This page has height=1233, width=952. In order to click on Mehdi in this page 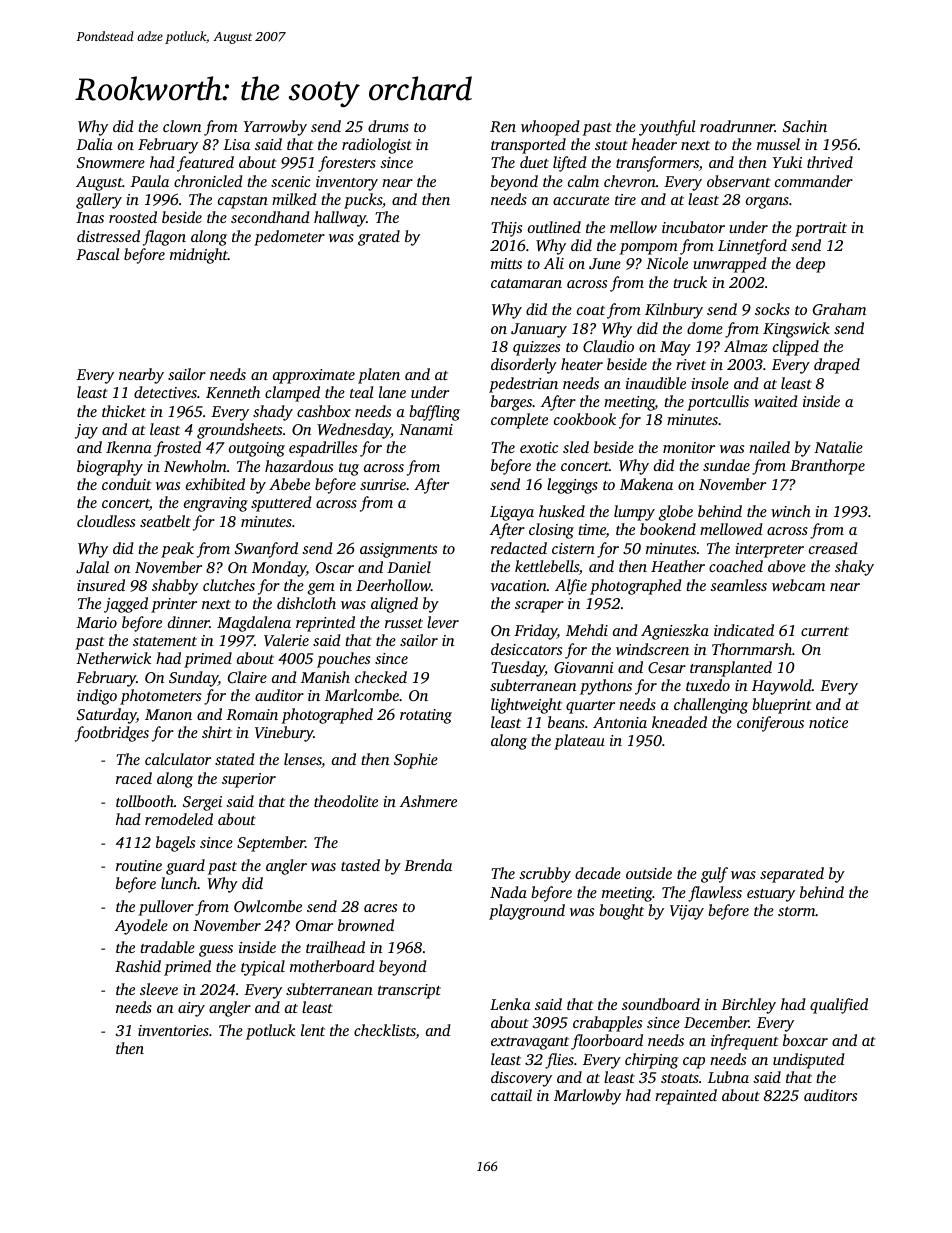, I will do `click(587, 630)`.
